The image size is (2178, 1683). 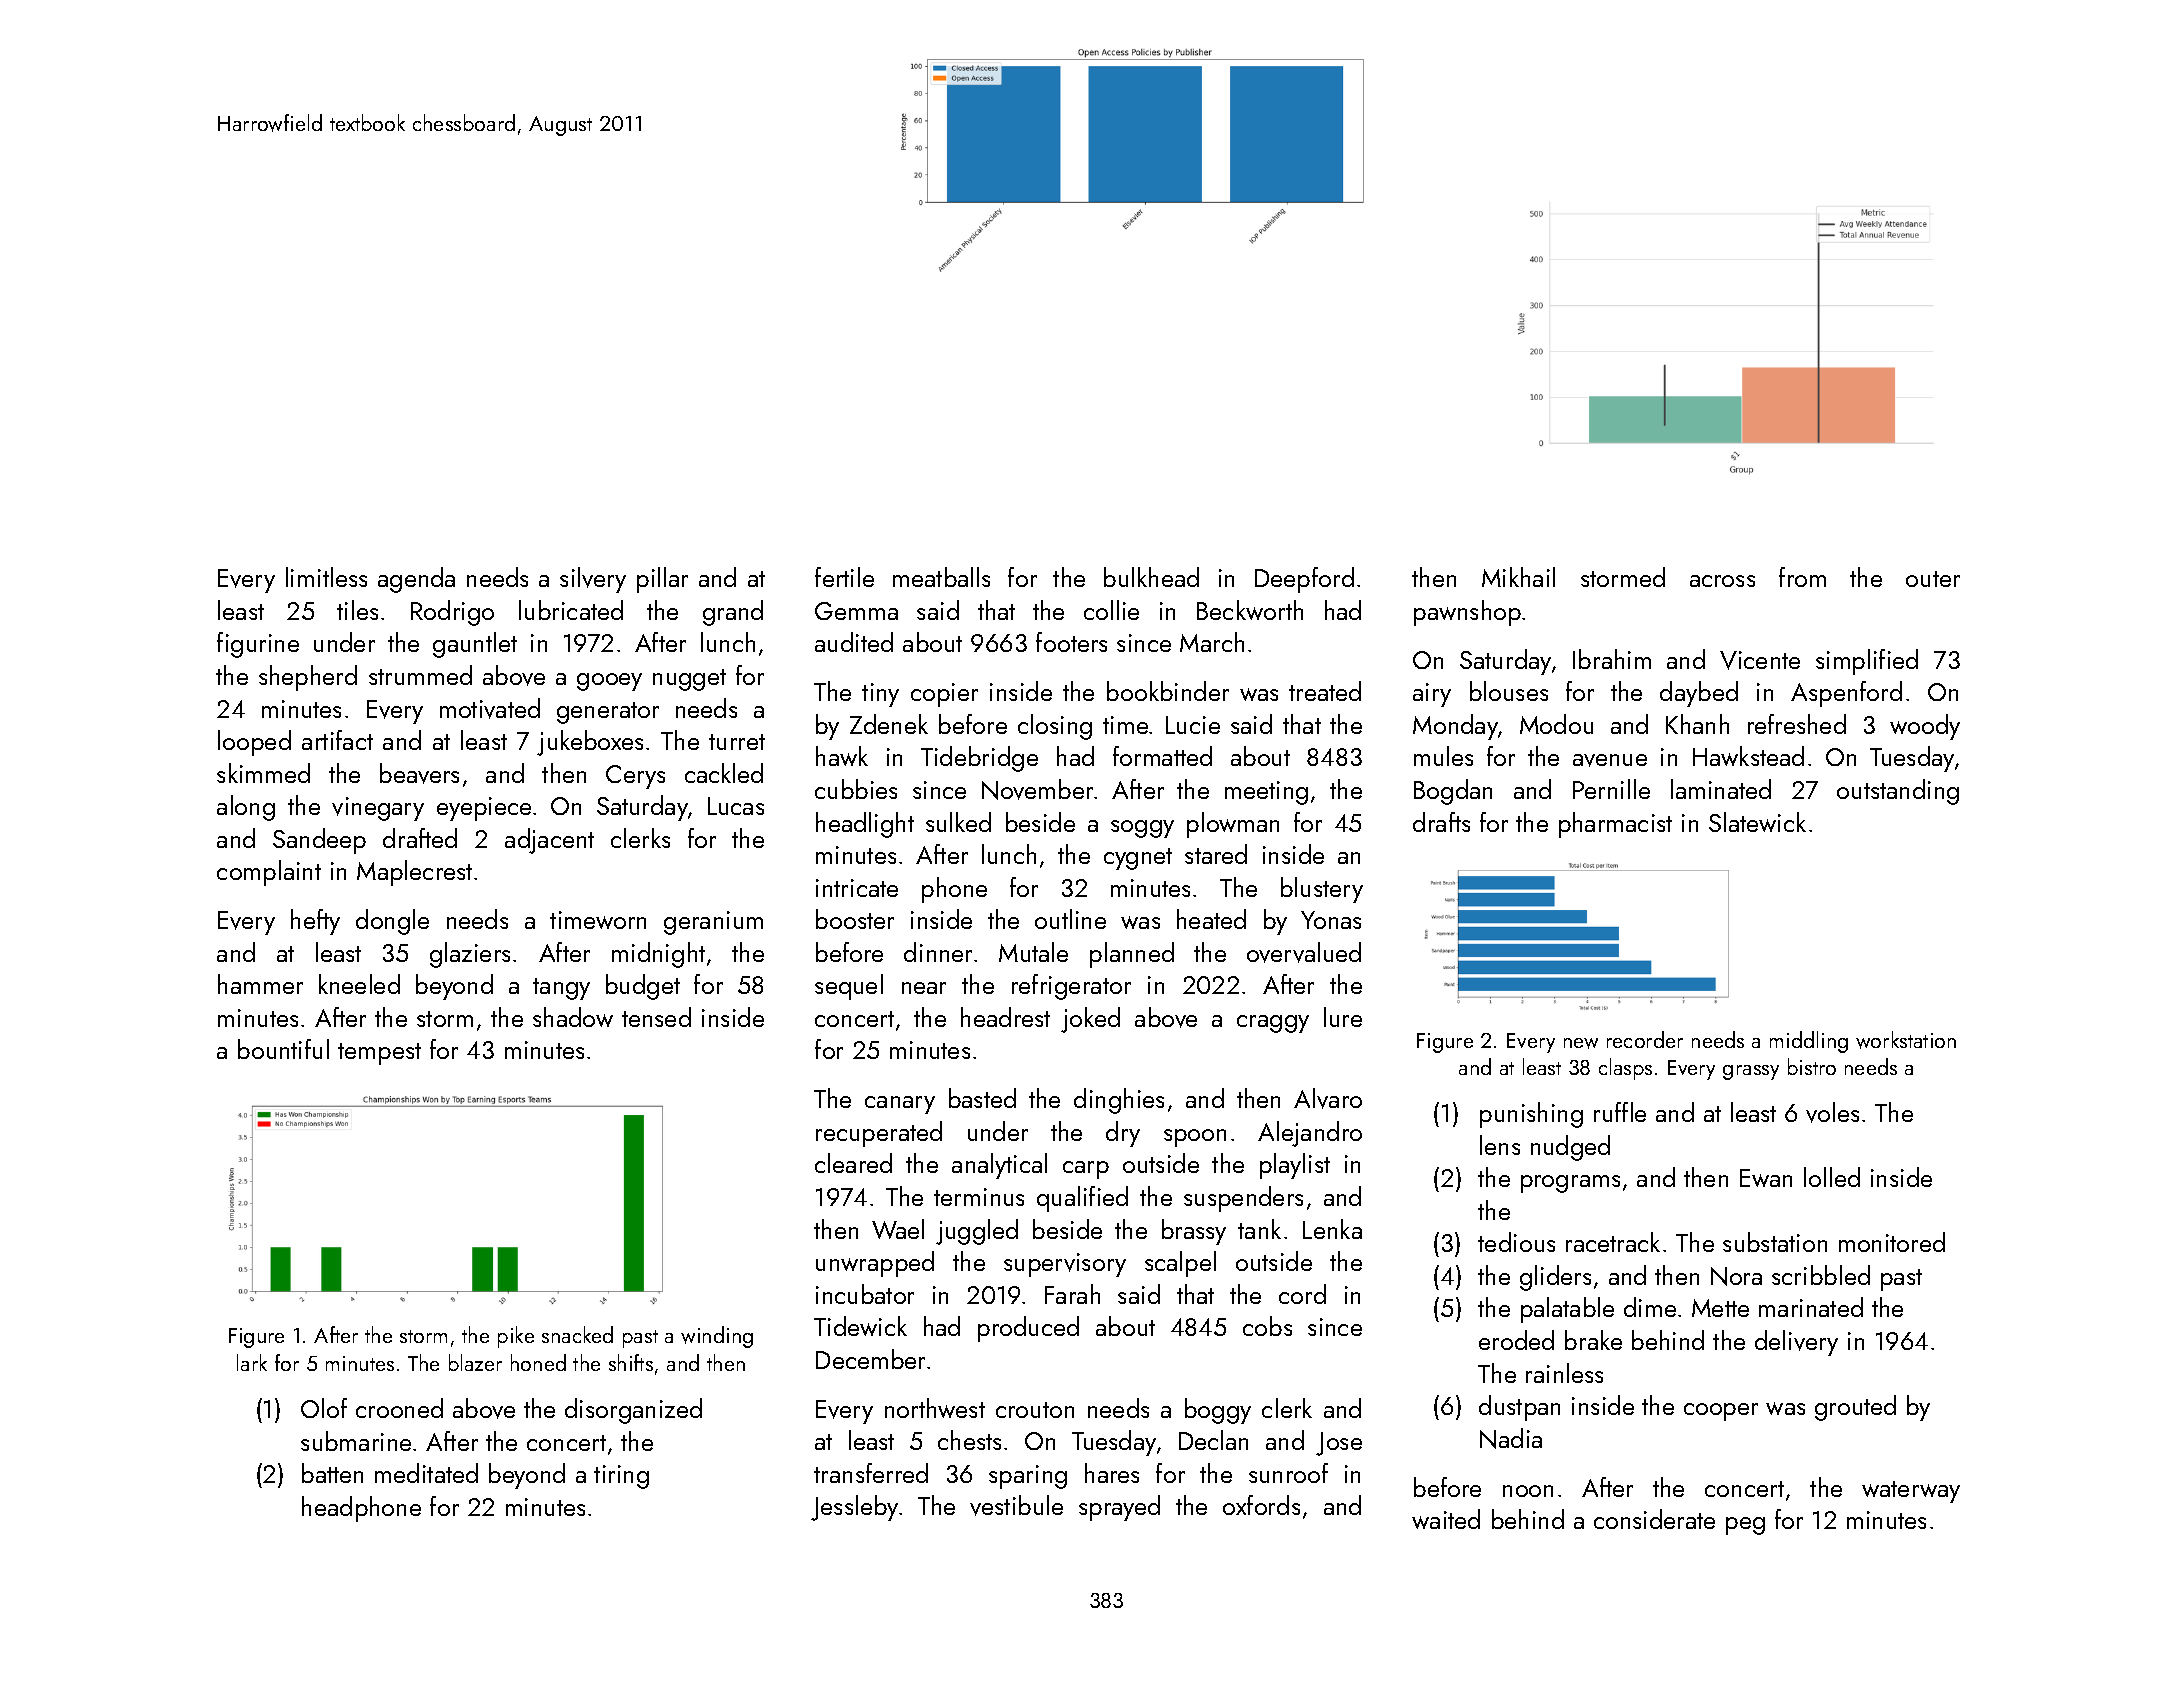 What do you see at coordinates (283, 1049) in the screenshot?
I see `bountiful` at bounding box center [283, 1049].
